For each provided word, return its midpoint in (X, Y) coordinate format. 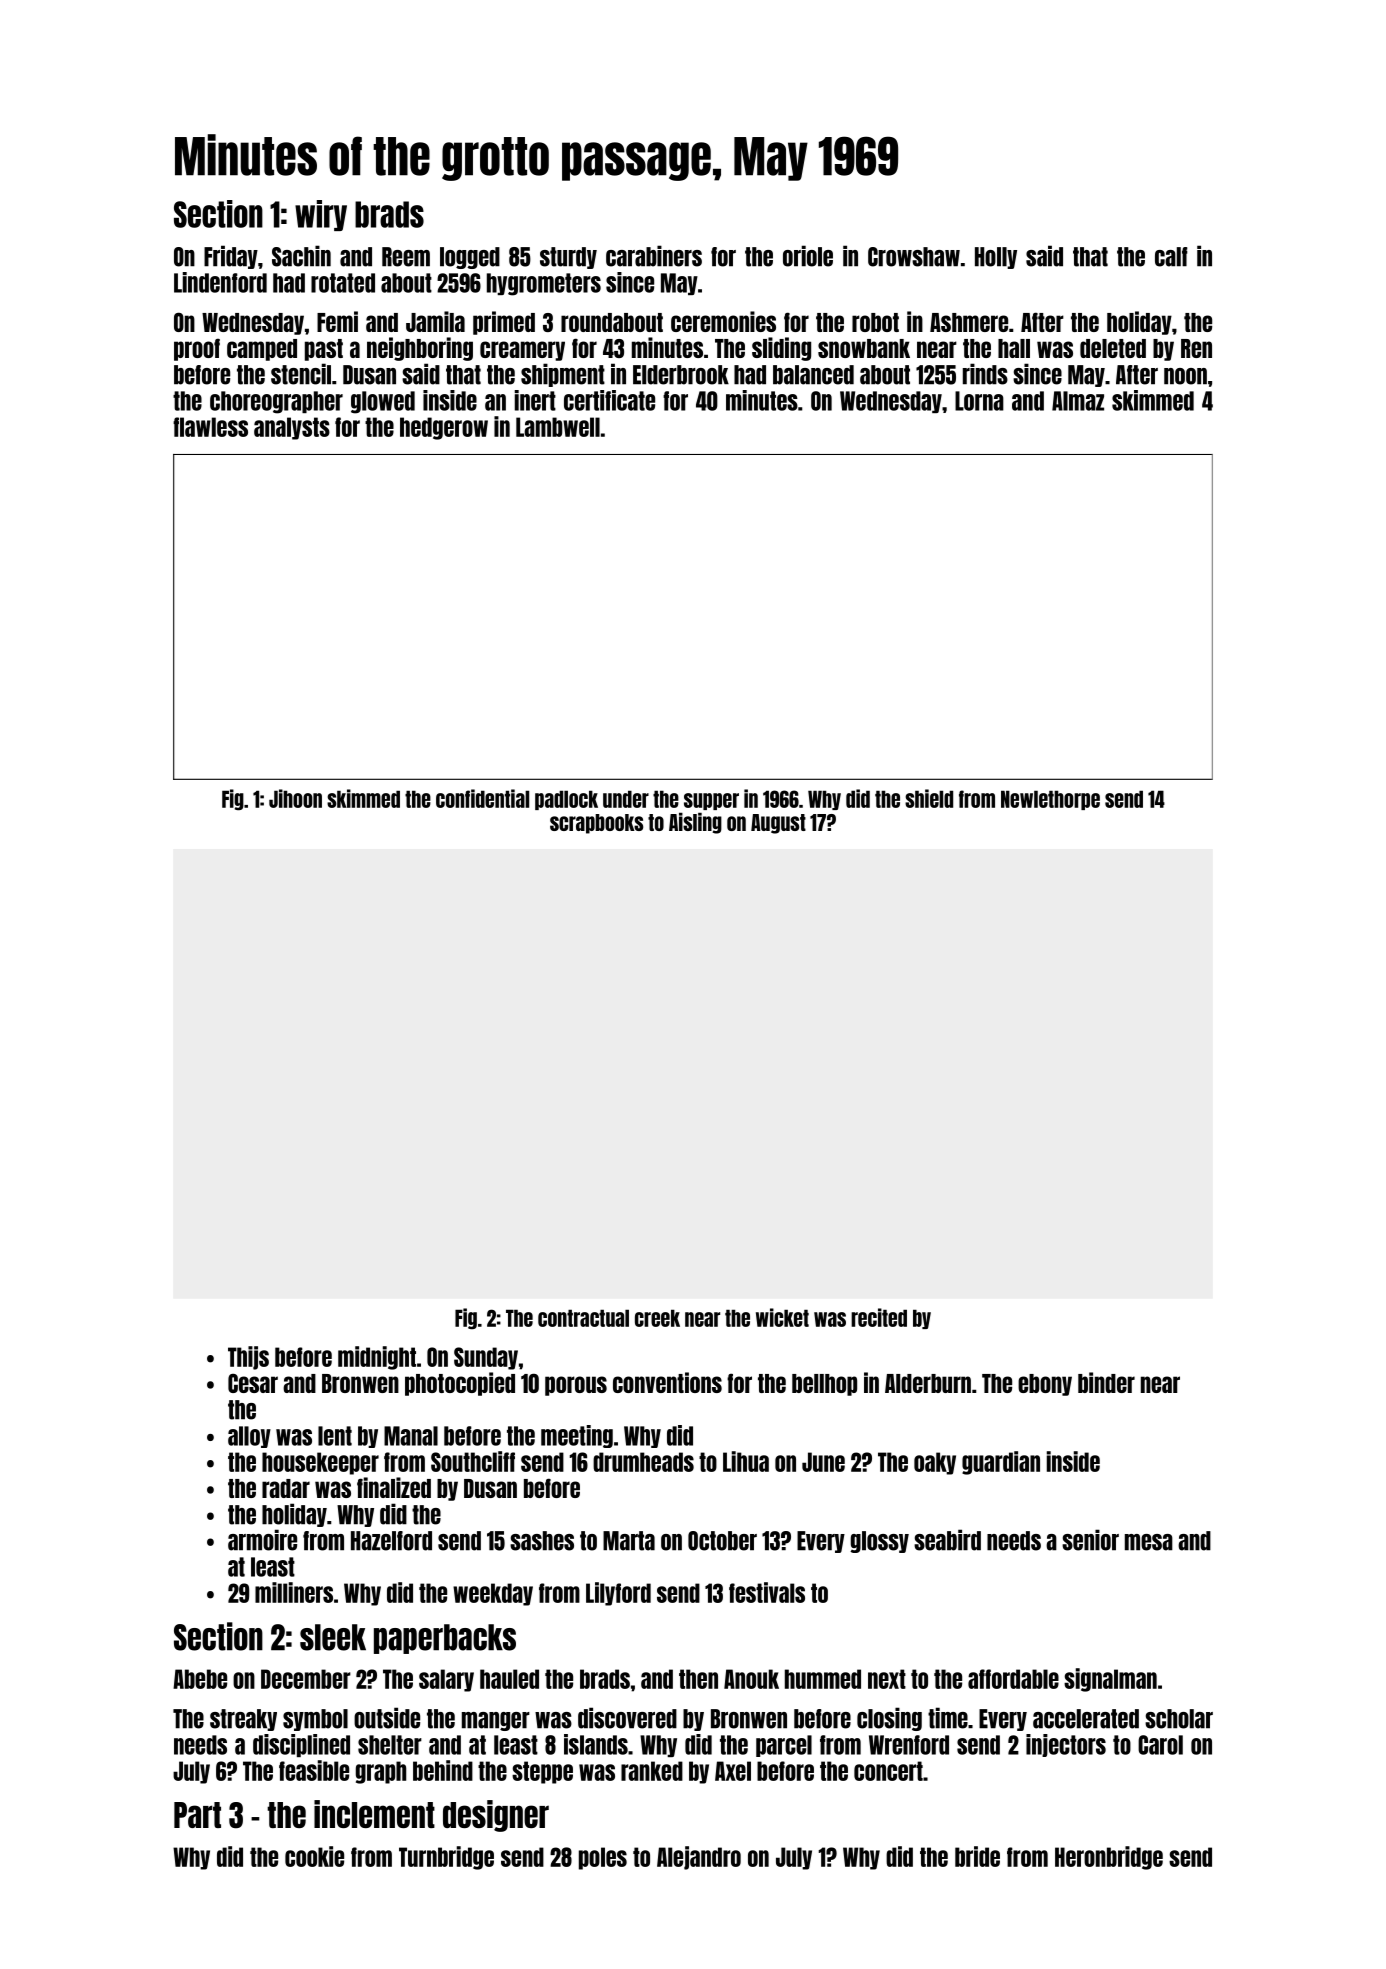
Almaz (1078, 401)
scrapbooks (596, 824)
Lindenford (220, 282)
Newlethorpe (1050, 800)
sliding (781, 349)
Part (197, 1815)
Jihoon (295, 798)
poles (603, 1858)
